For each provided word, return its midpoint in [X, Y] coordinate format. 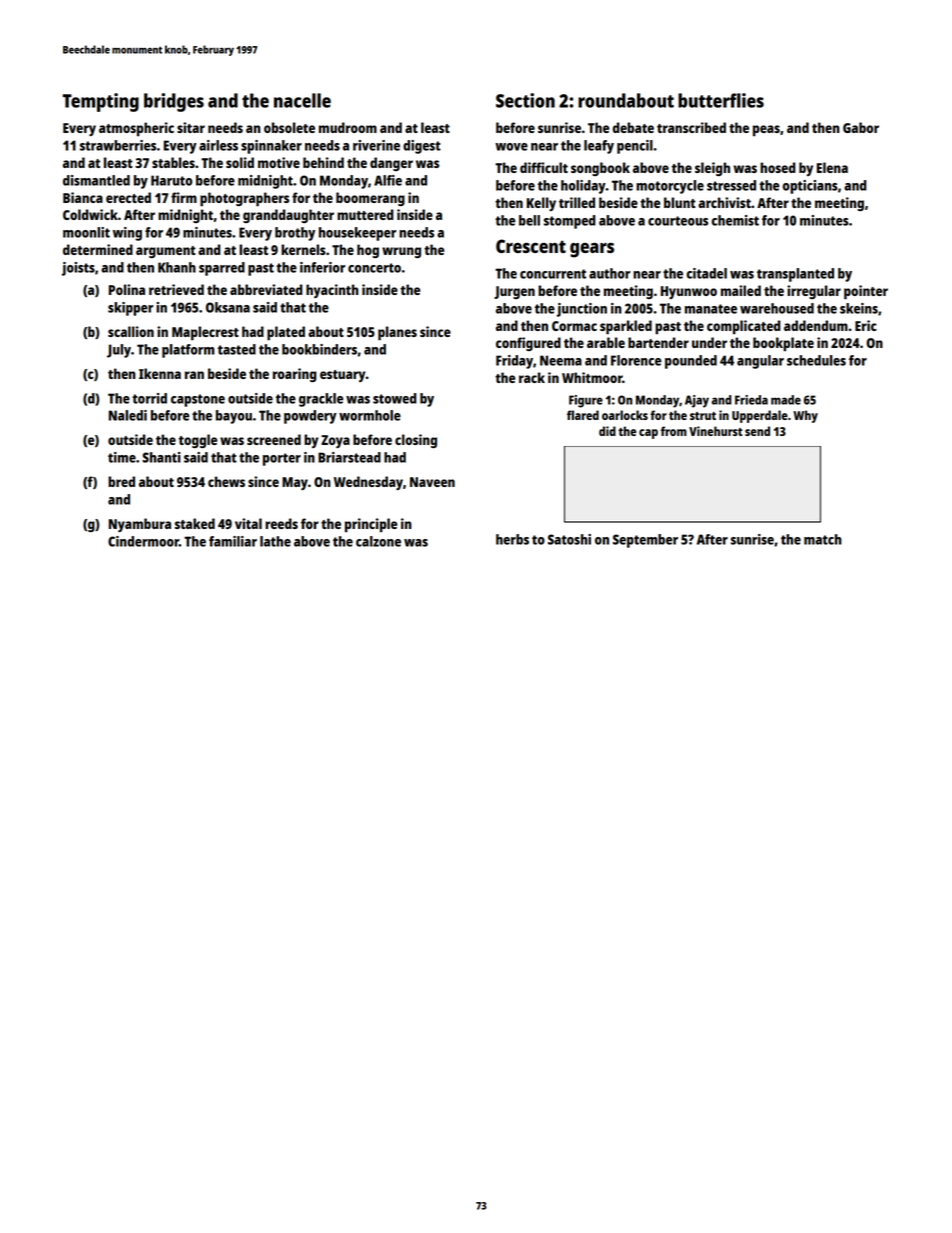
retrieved [176, 289]
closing [416, 441]
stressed [731, 185]
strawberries [118, 145]
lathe [275, 541]
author [609, 273]
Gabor [861, 127]
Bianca [83, 197]
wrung [401, 252]
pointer [866, 292]
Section [525, 100]
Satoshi [569, 539]
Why [805, 416]
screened [274, 439]
